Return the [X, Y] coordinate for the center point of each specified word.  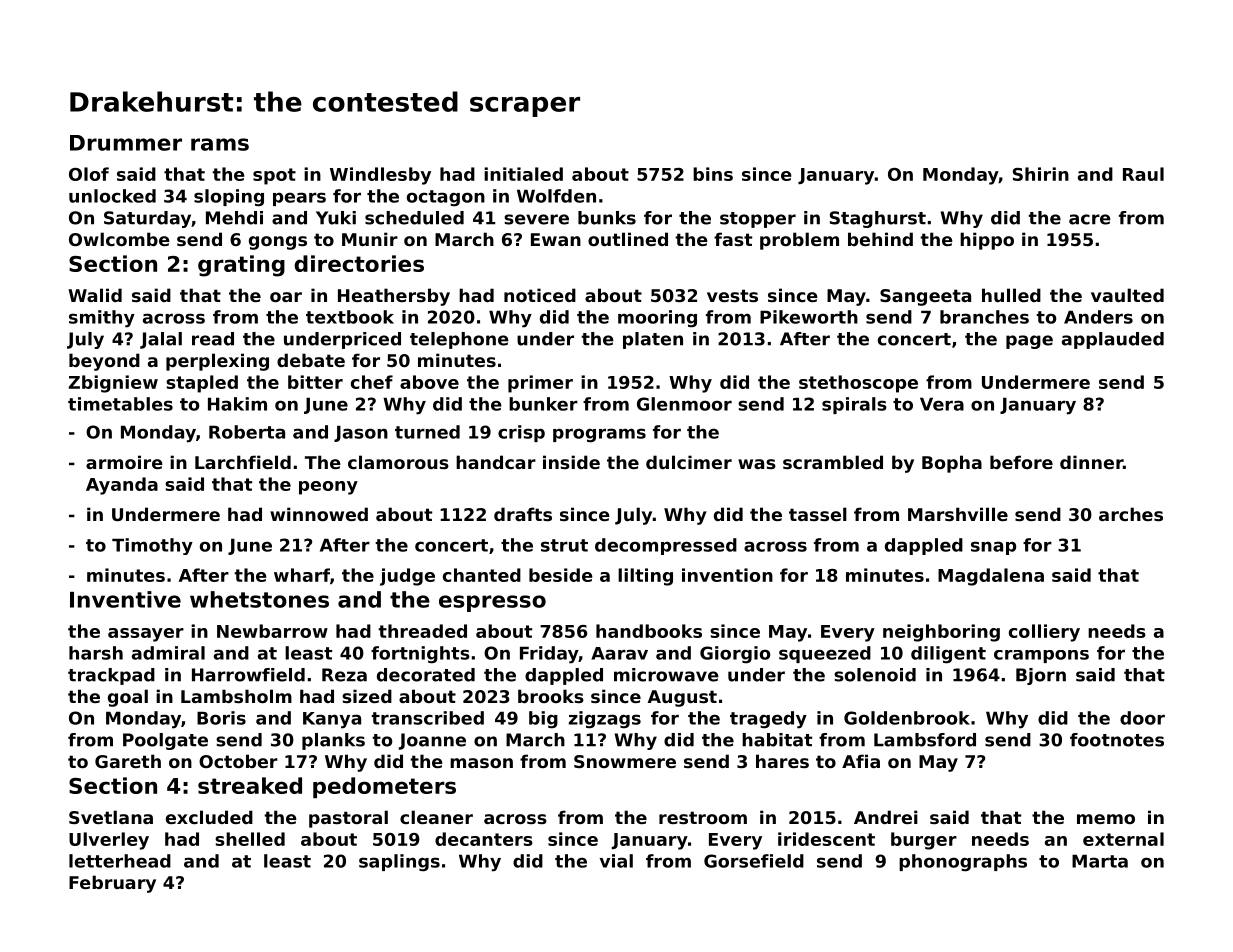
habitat [777, 740]
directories [359, 263]
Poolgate [165, 741]
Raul [1143, 174]
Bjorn [1041, 676]
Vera [942, 404]
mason [481, 763]
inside [571, 462]
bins [713, 174]
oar [286, 297]
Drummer [126, 143]
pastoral [348, 819]
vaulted [1127, 295]
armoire [124, 462]
